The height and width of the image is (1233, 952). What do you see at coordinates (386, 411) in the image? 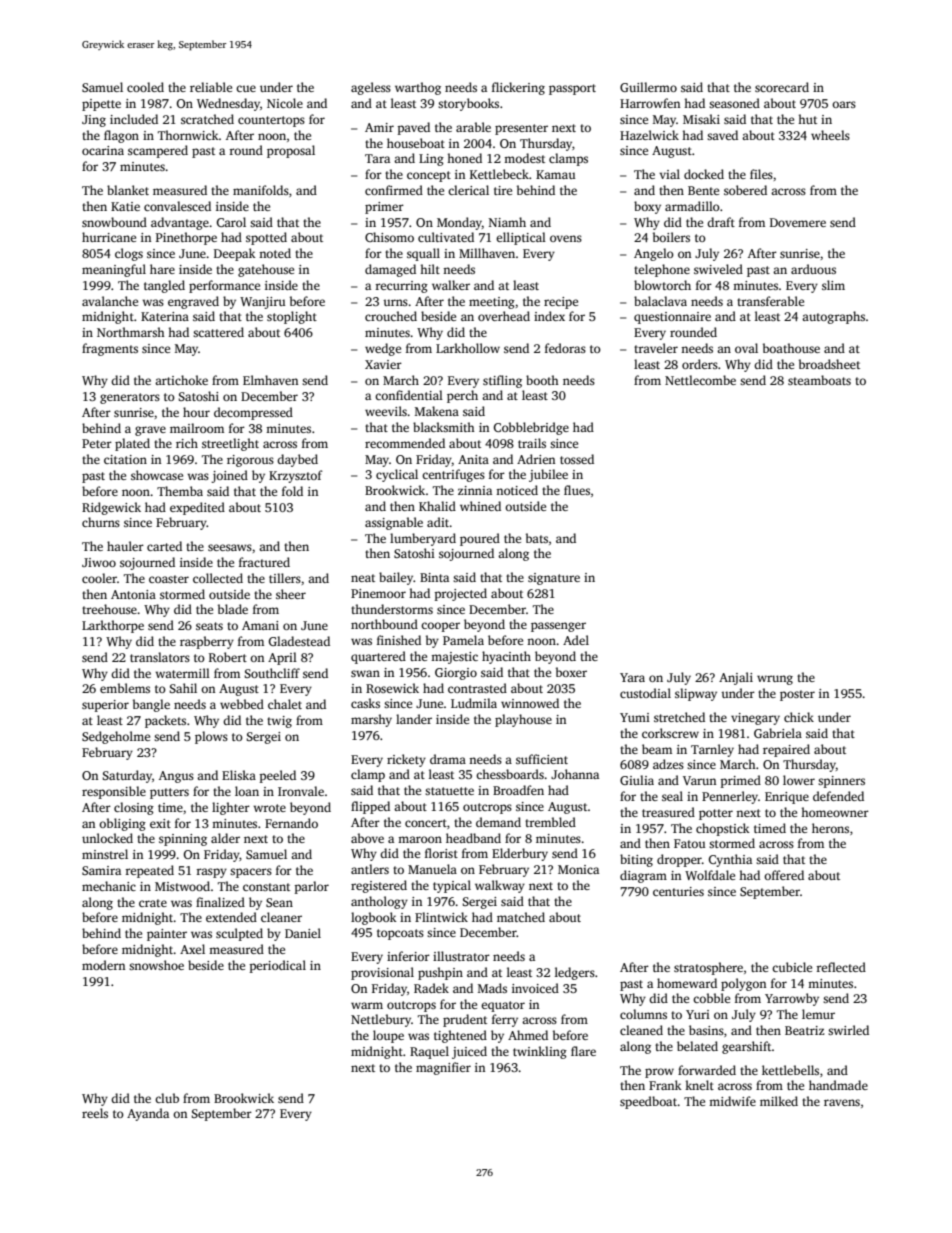
I see `weevils` at bounding box center [386, 411].
